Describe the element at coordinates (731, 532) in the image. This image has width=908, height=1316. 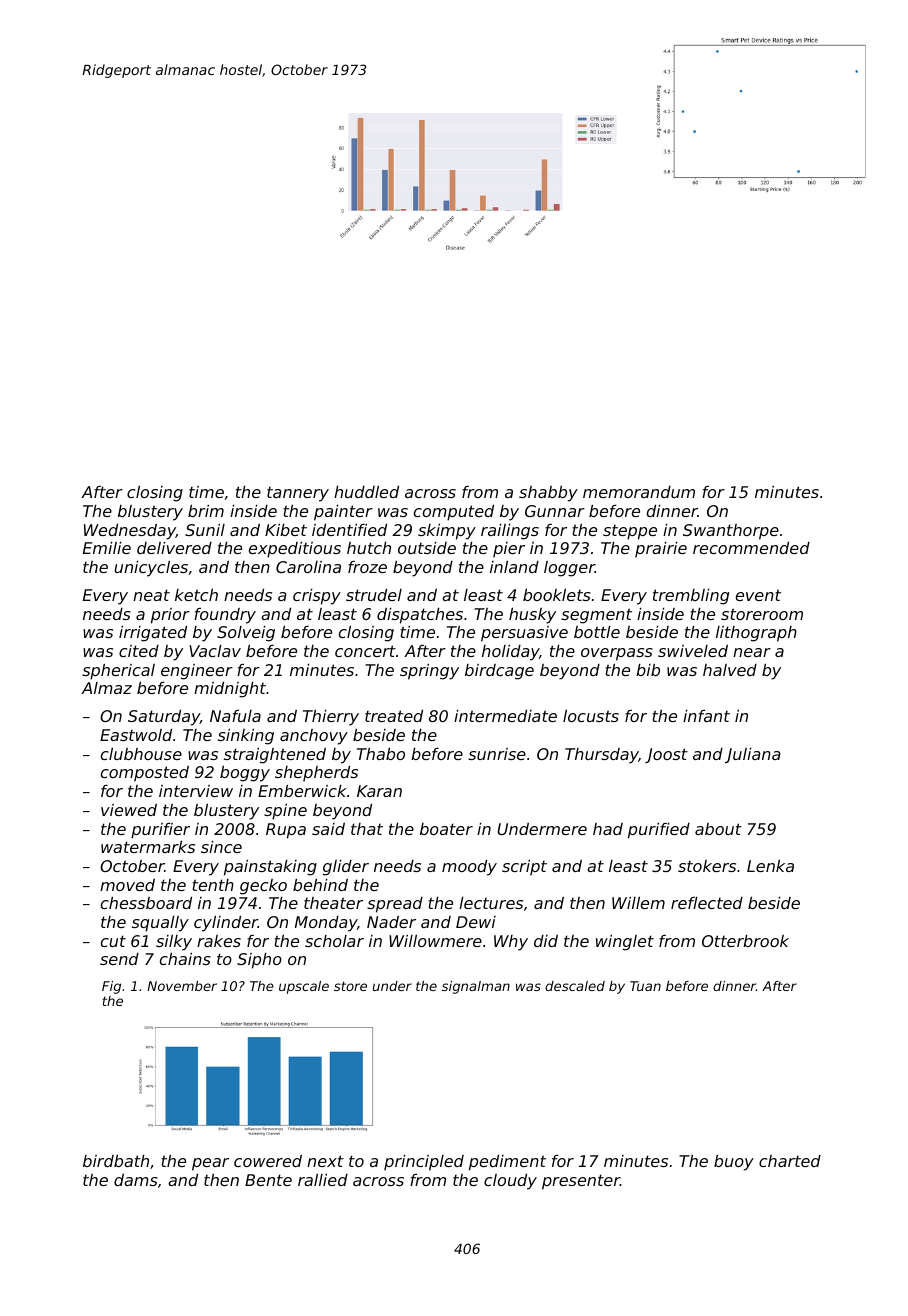
I see `Swanthorpe` at that location.
